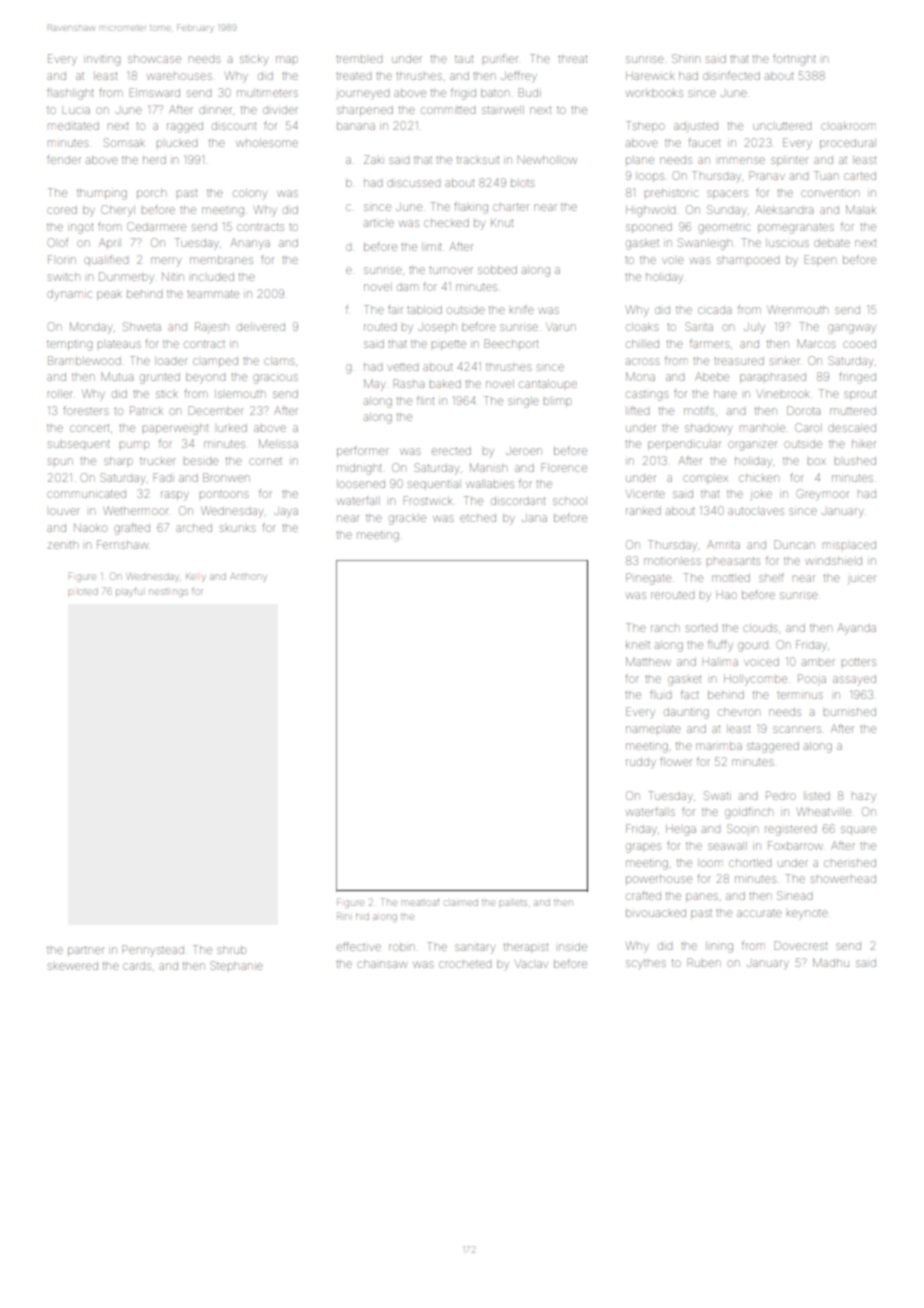 Image resolution: width=924 pixels, height=1308 pixels. What do you see at coordinates (154, 59) in the document?
I see `showcase` at bounding box center [154, 59].
